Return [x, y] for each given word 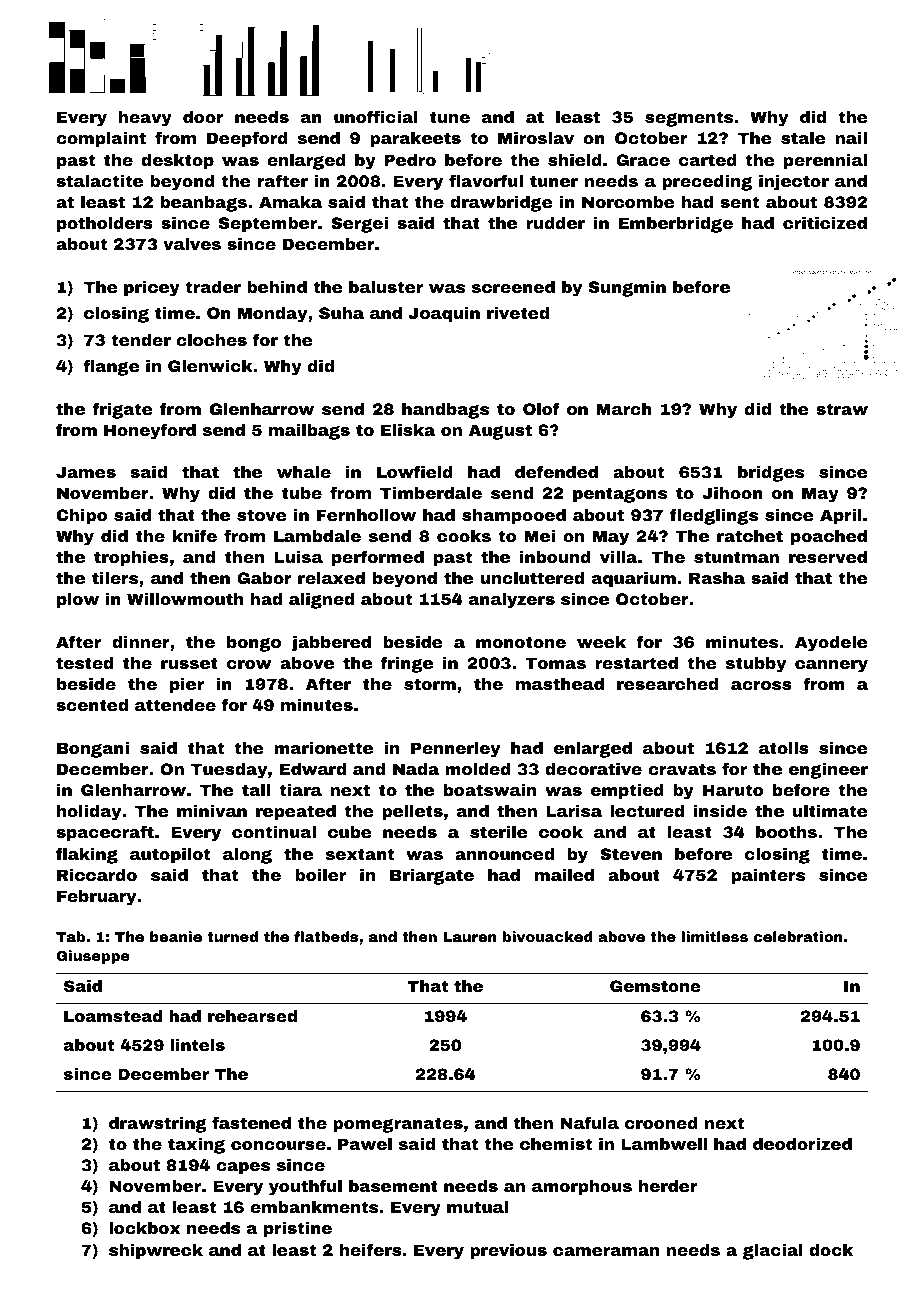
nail [851, 138]
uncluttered [532, 578]
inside [720, 811]
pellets [412, 813]
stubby [756, 665]
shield [575, 160]
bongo [254, 644]
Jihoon [732, 493]
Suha [341, 313]
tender [141, 340]
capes [243, 1168]
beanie [176, 936]
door [203, 117]
